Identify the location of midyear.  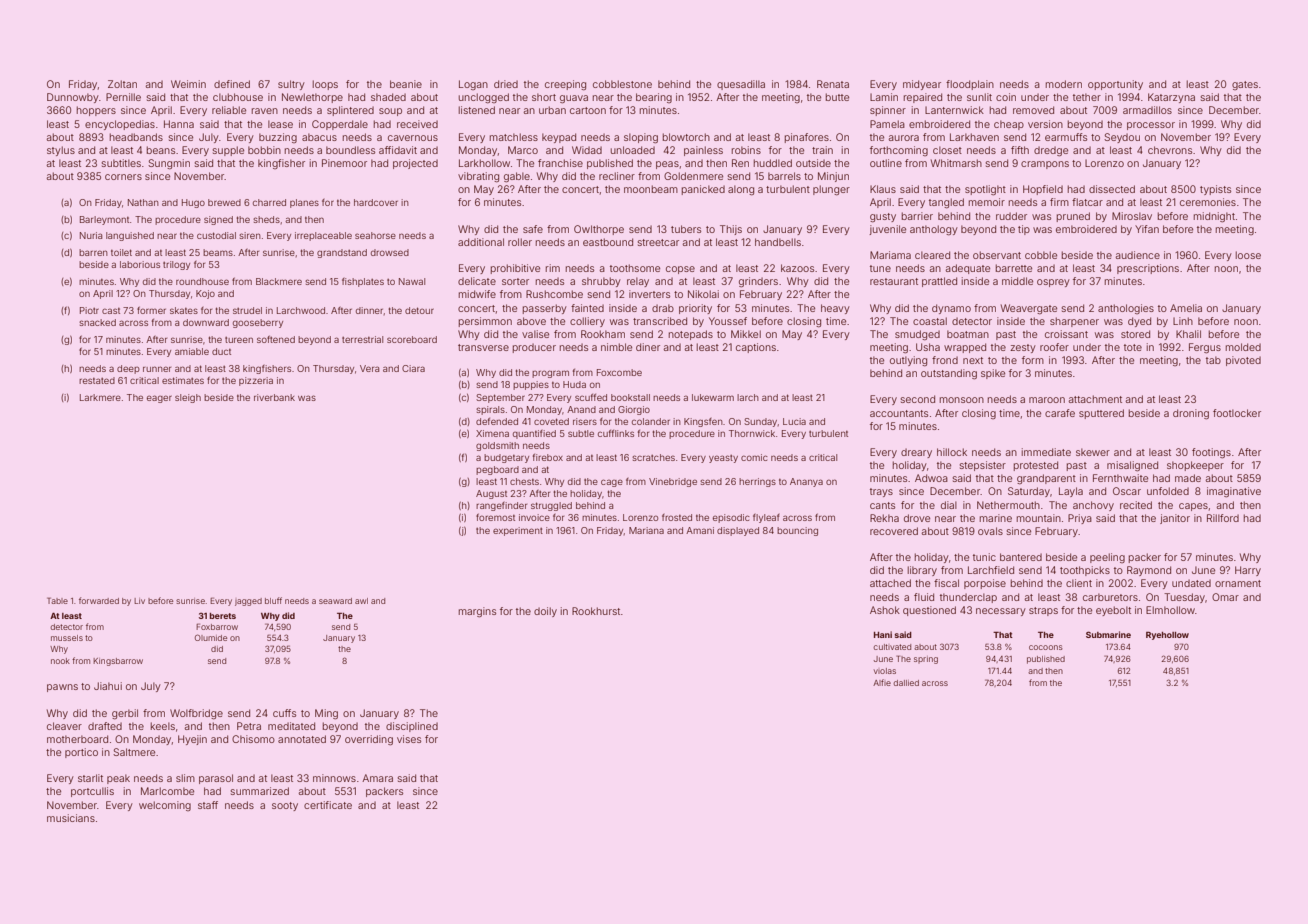
(922, 85).
